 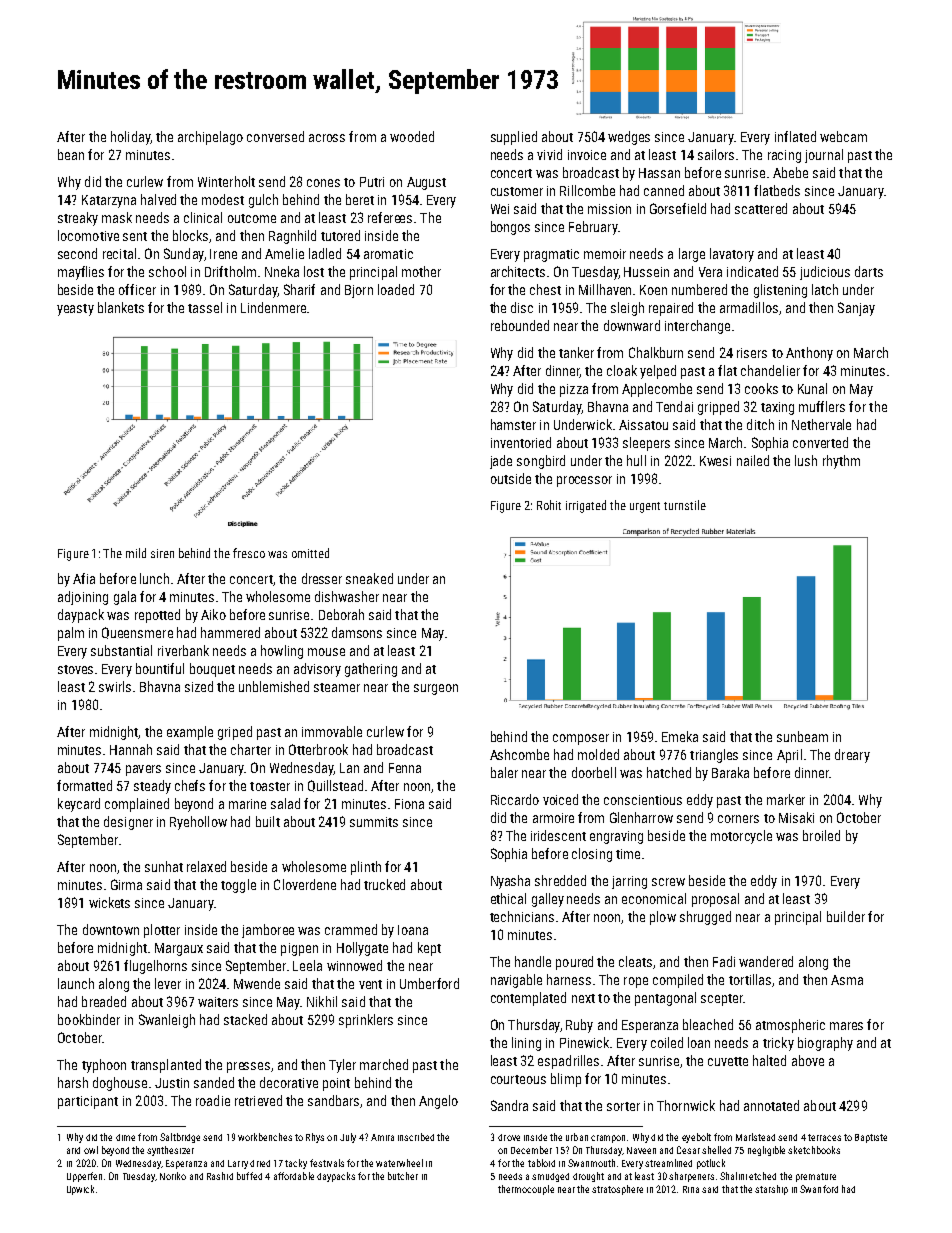 What do you see at coordinates (294, 1176) in the image?
I see `affordable` at bounding box center [294, 1176].
